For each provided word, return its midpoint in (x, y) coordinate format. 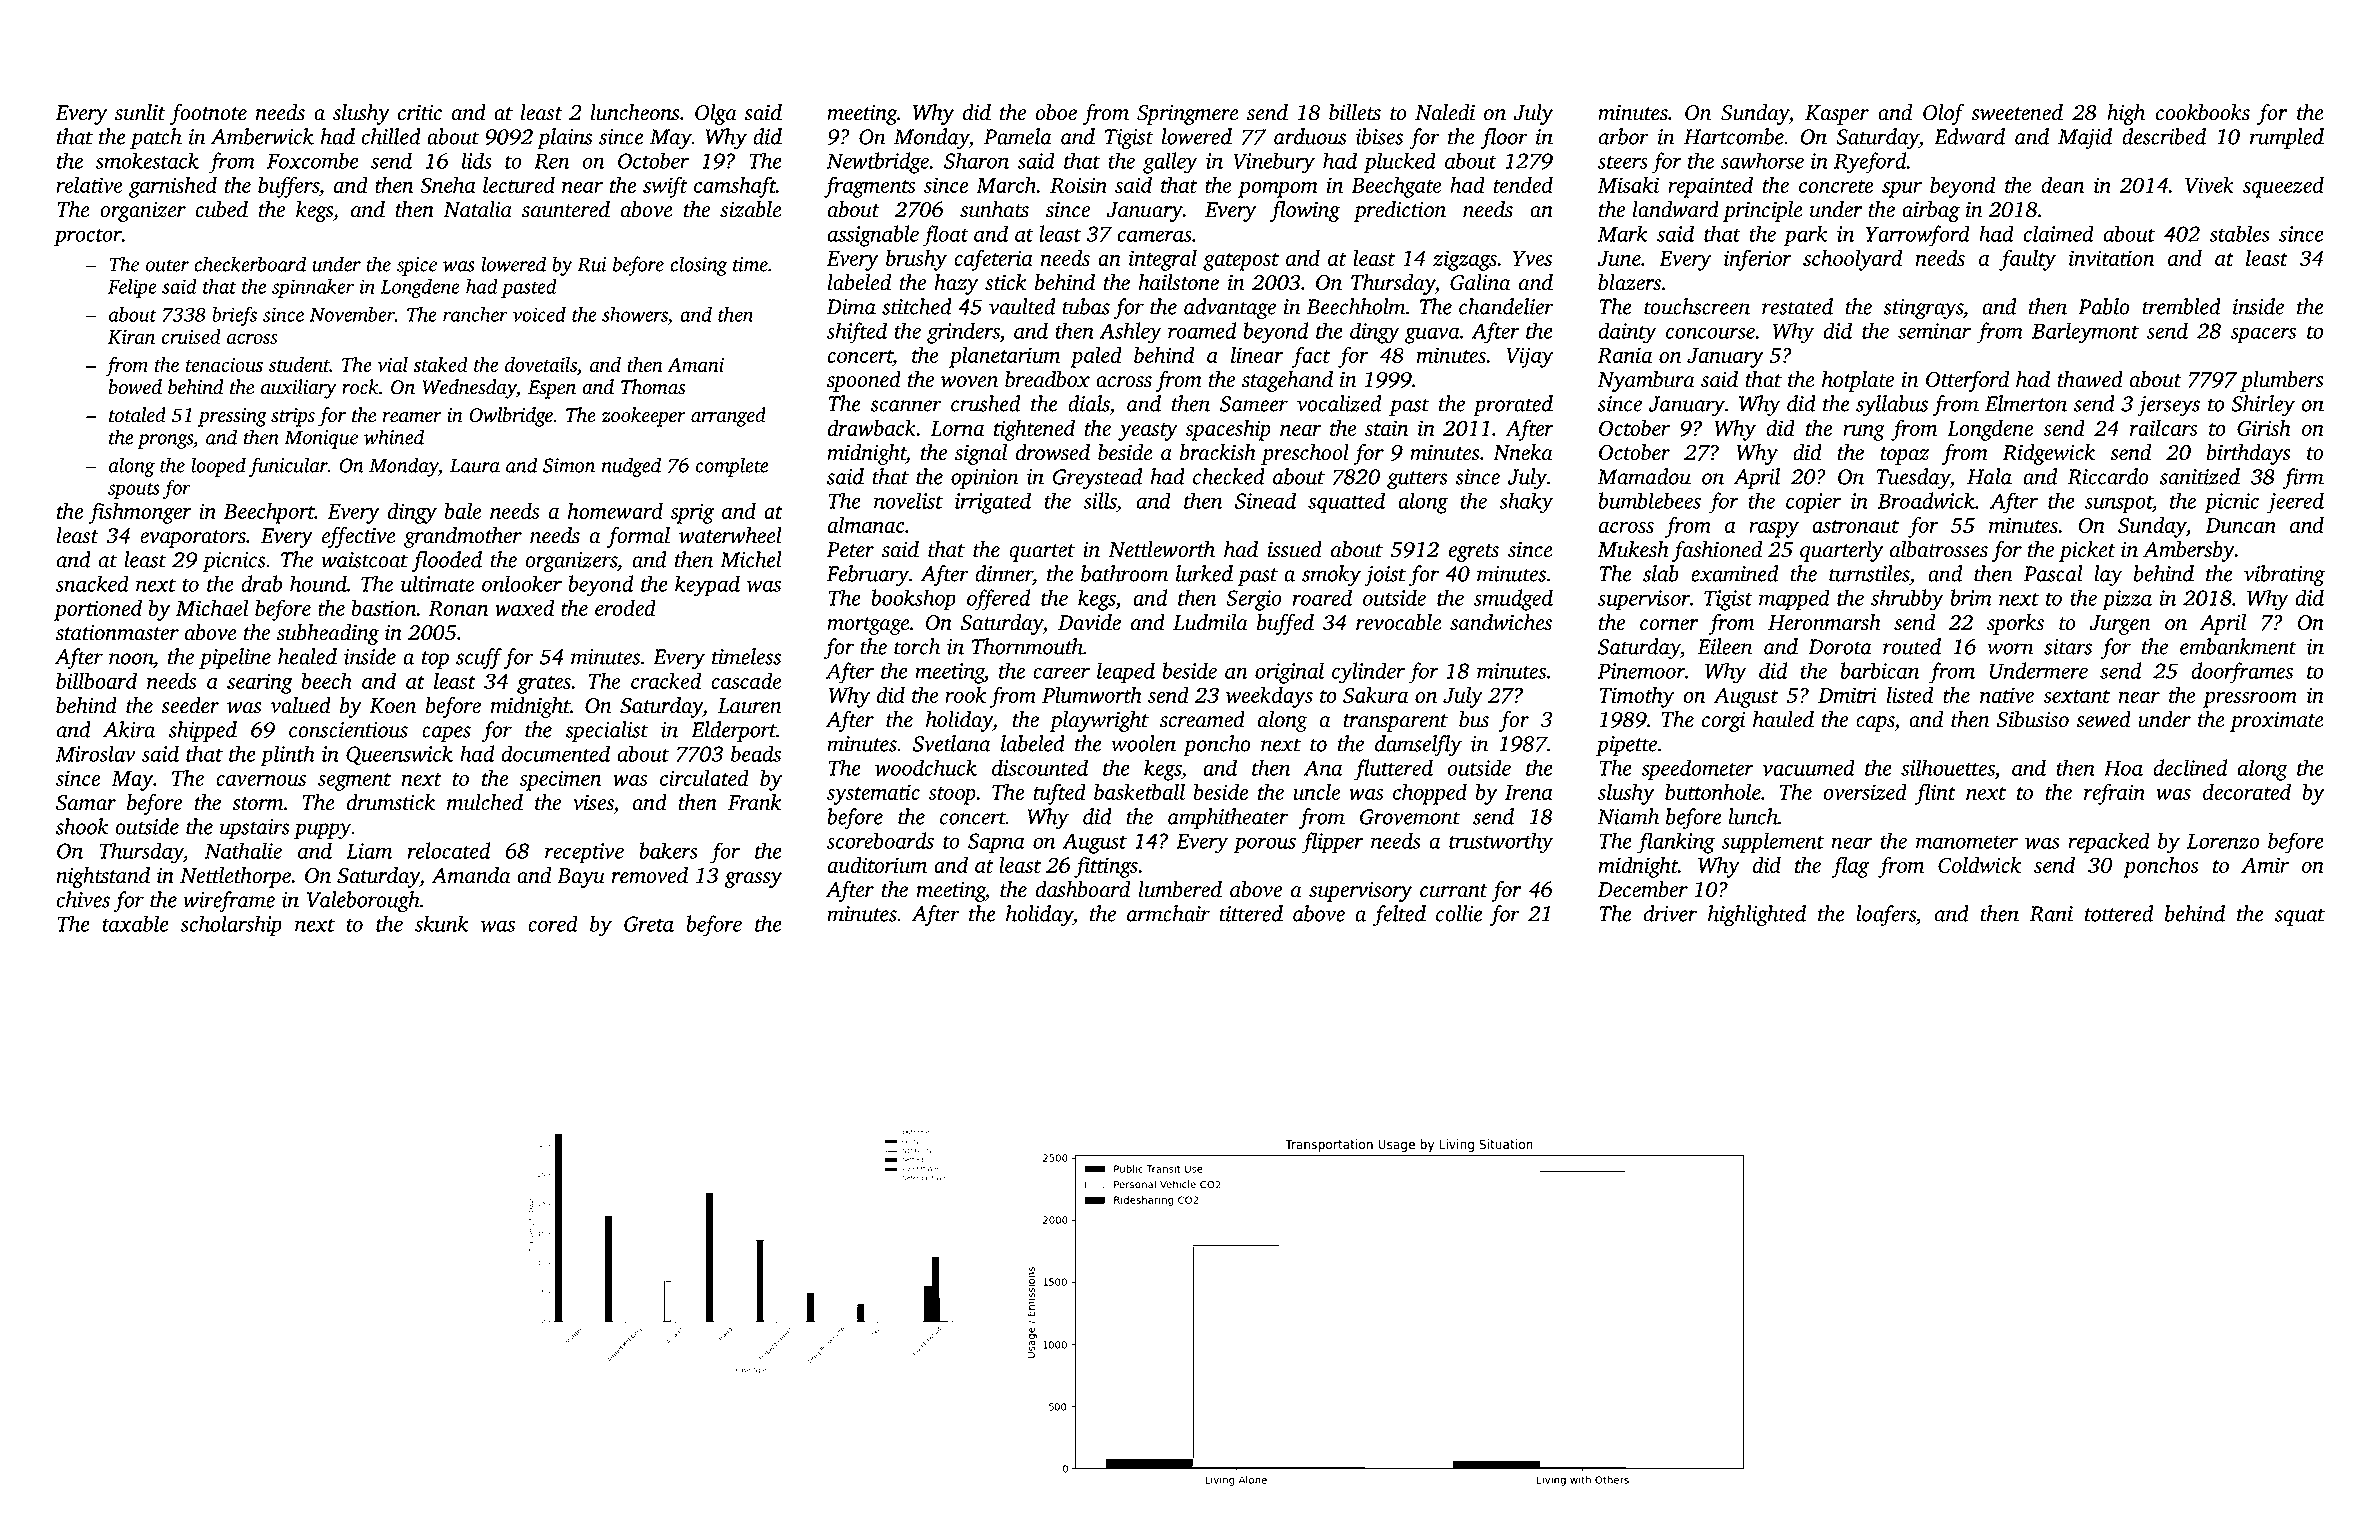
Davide (1089, 622)
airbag (1931, 211)
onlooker (522, 583)
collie (1459, 913)
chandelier (1506, 306)
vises (593, 802)
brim (1971, 597)
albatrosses (1939, 549)
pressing (232, 417)
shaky (1526, 503)
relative (89, 185)
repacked (2109, 843)
